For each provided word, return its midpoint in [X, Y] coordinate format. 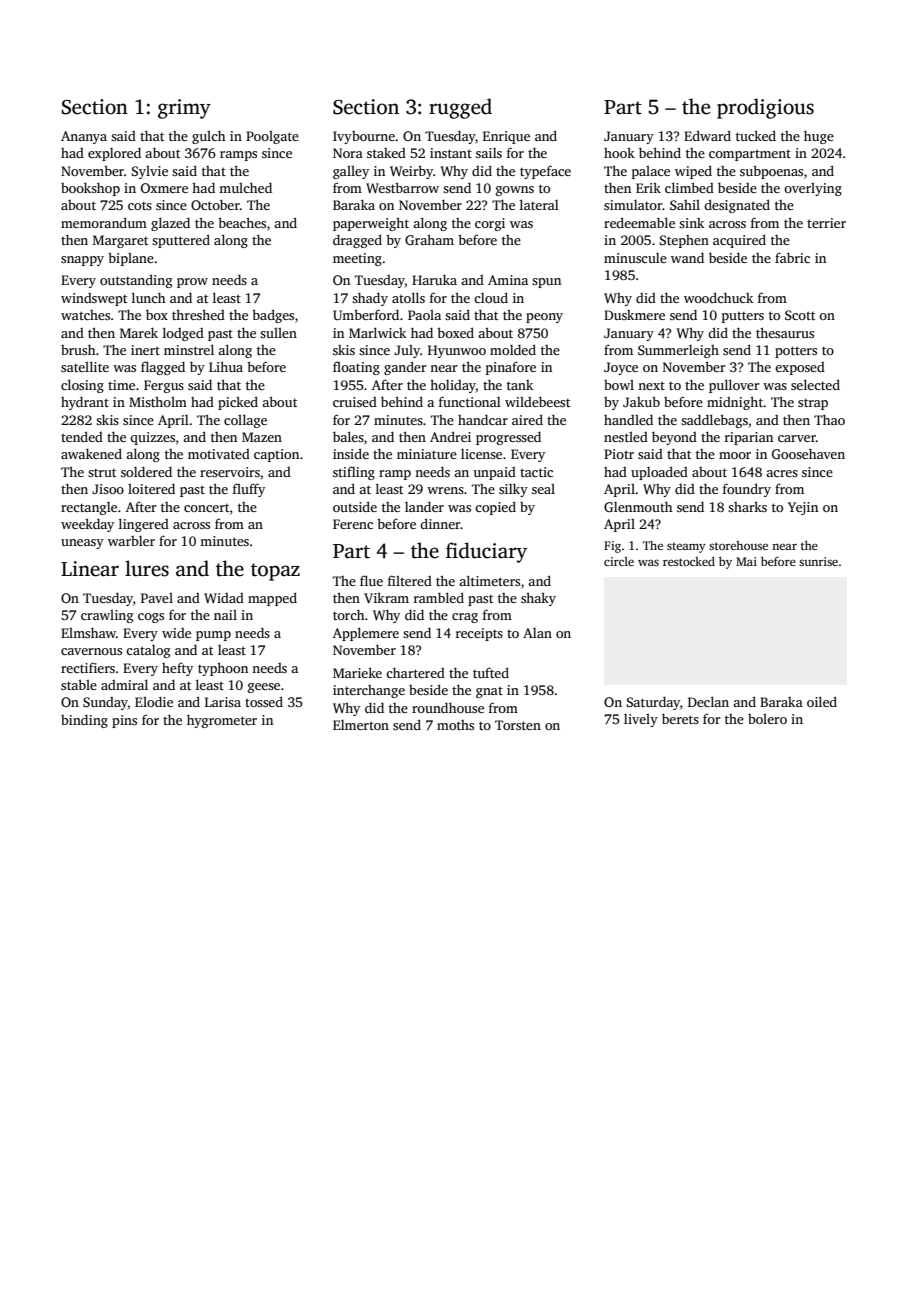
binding [84, 721]
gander [405, 368]
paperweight [371, 224]
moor [735, 455]
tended [82, 436]
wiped [693, 172]
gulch [208, 137]
